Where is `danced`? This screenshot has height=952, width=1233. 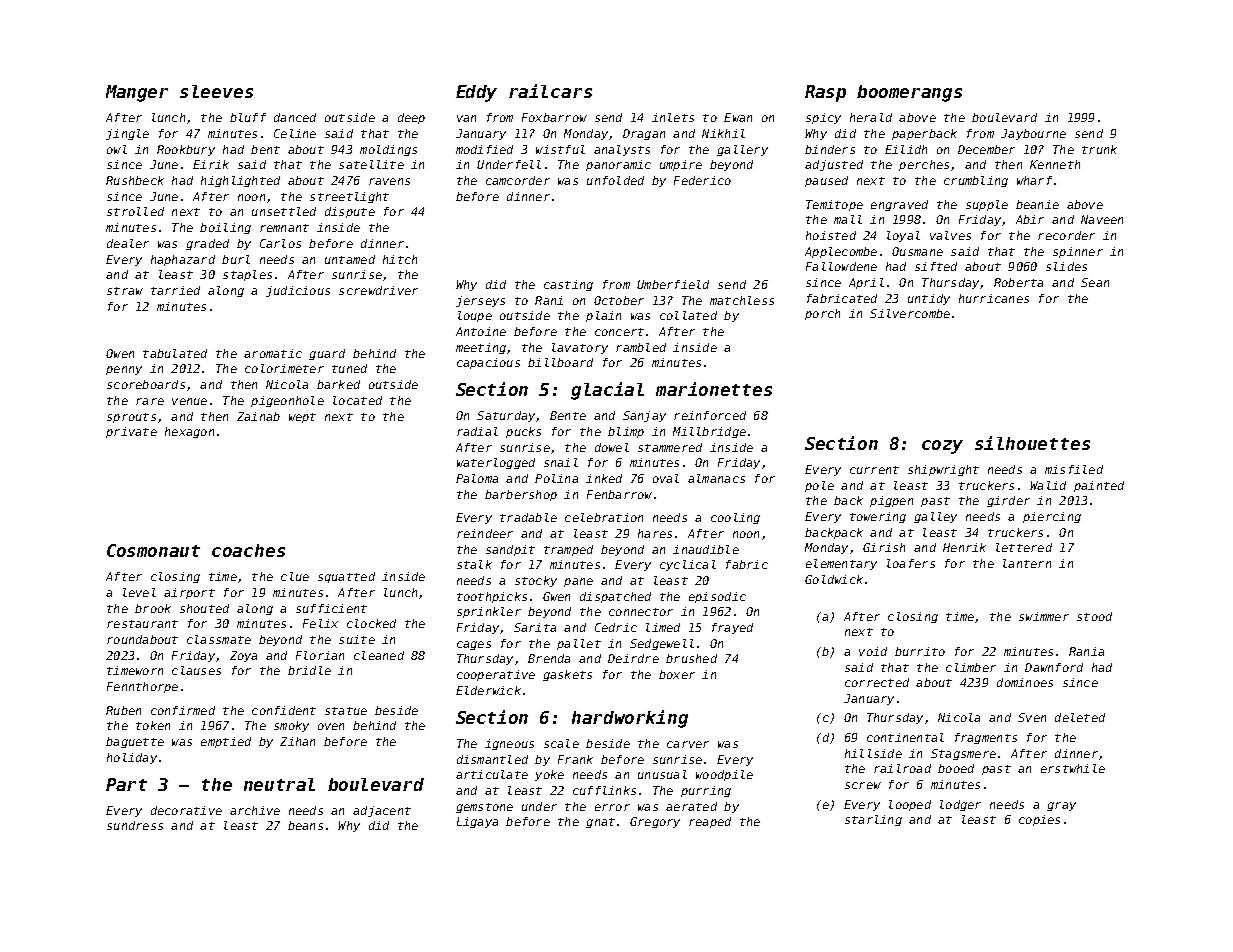
danced is located at coordinates (295, 117).
